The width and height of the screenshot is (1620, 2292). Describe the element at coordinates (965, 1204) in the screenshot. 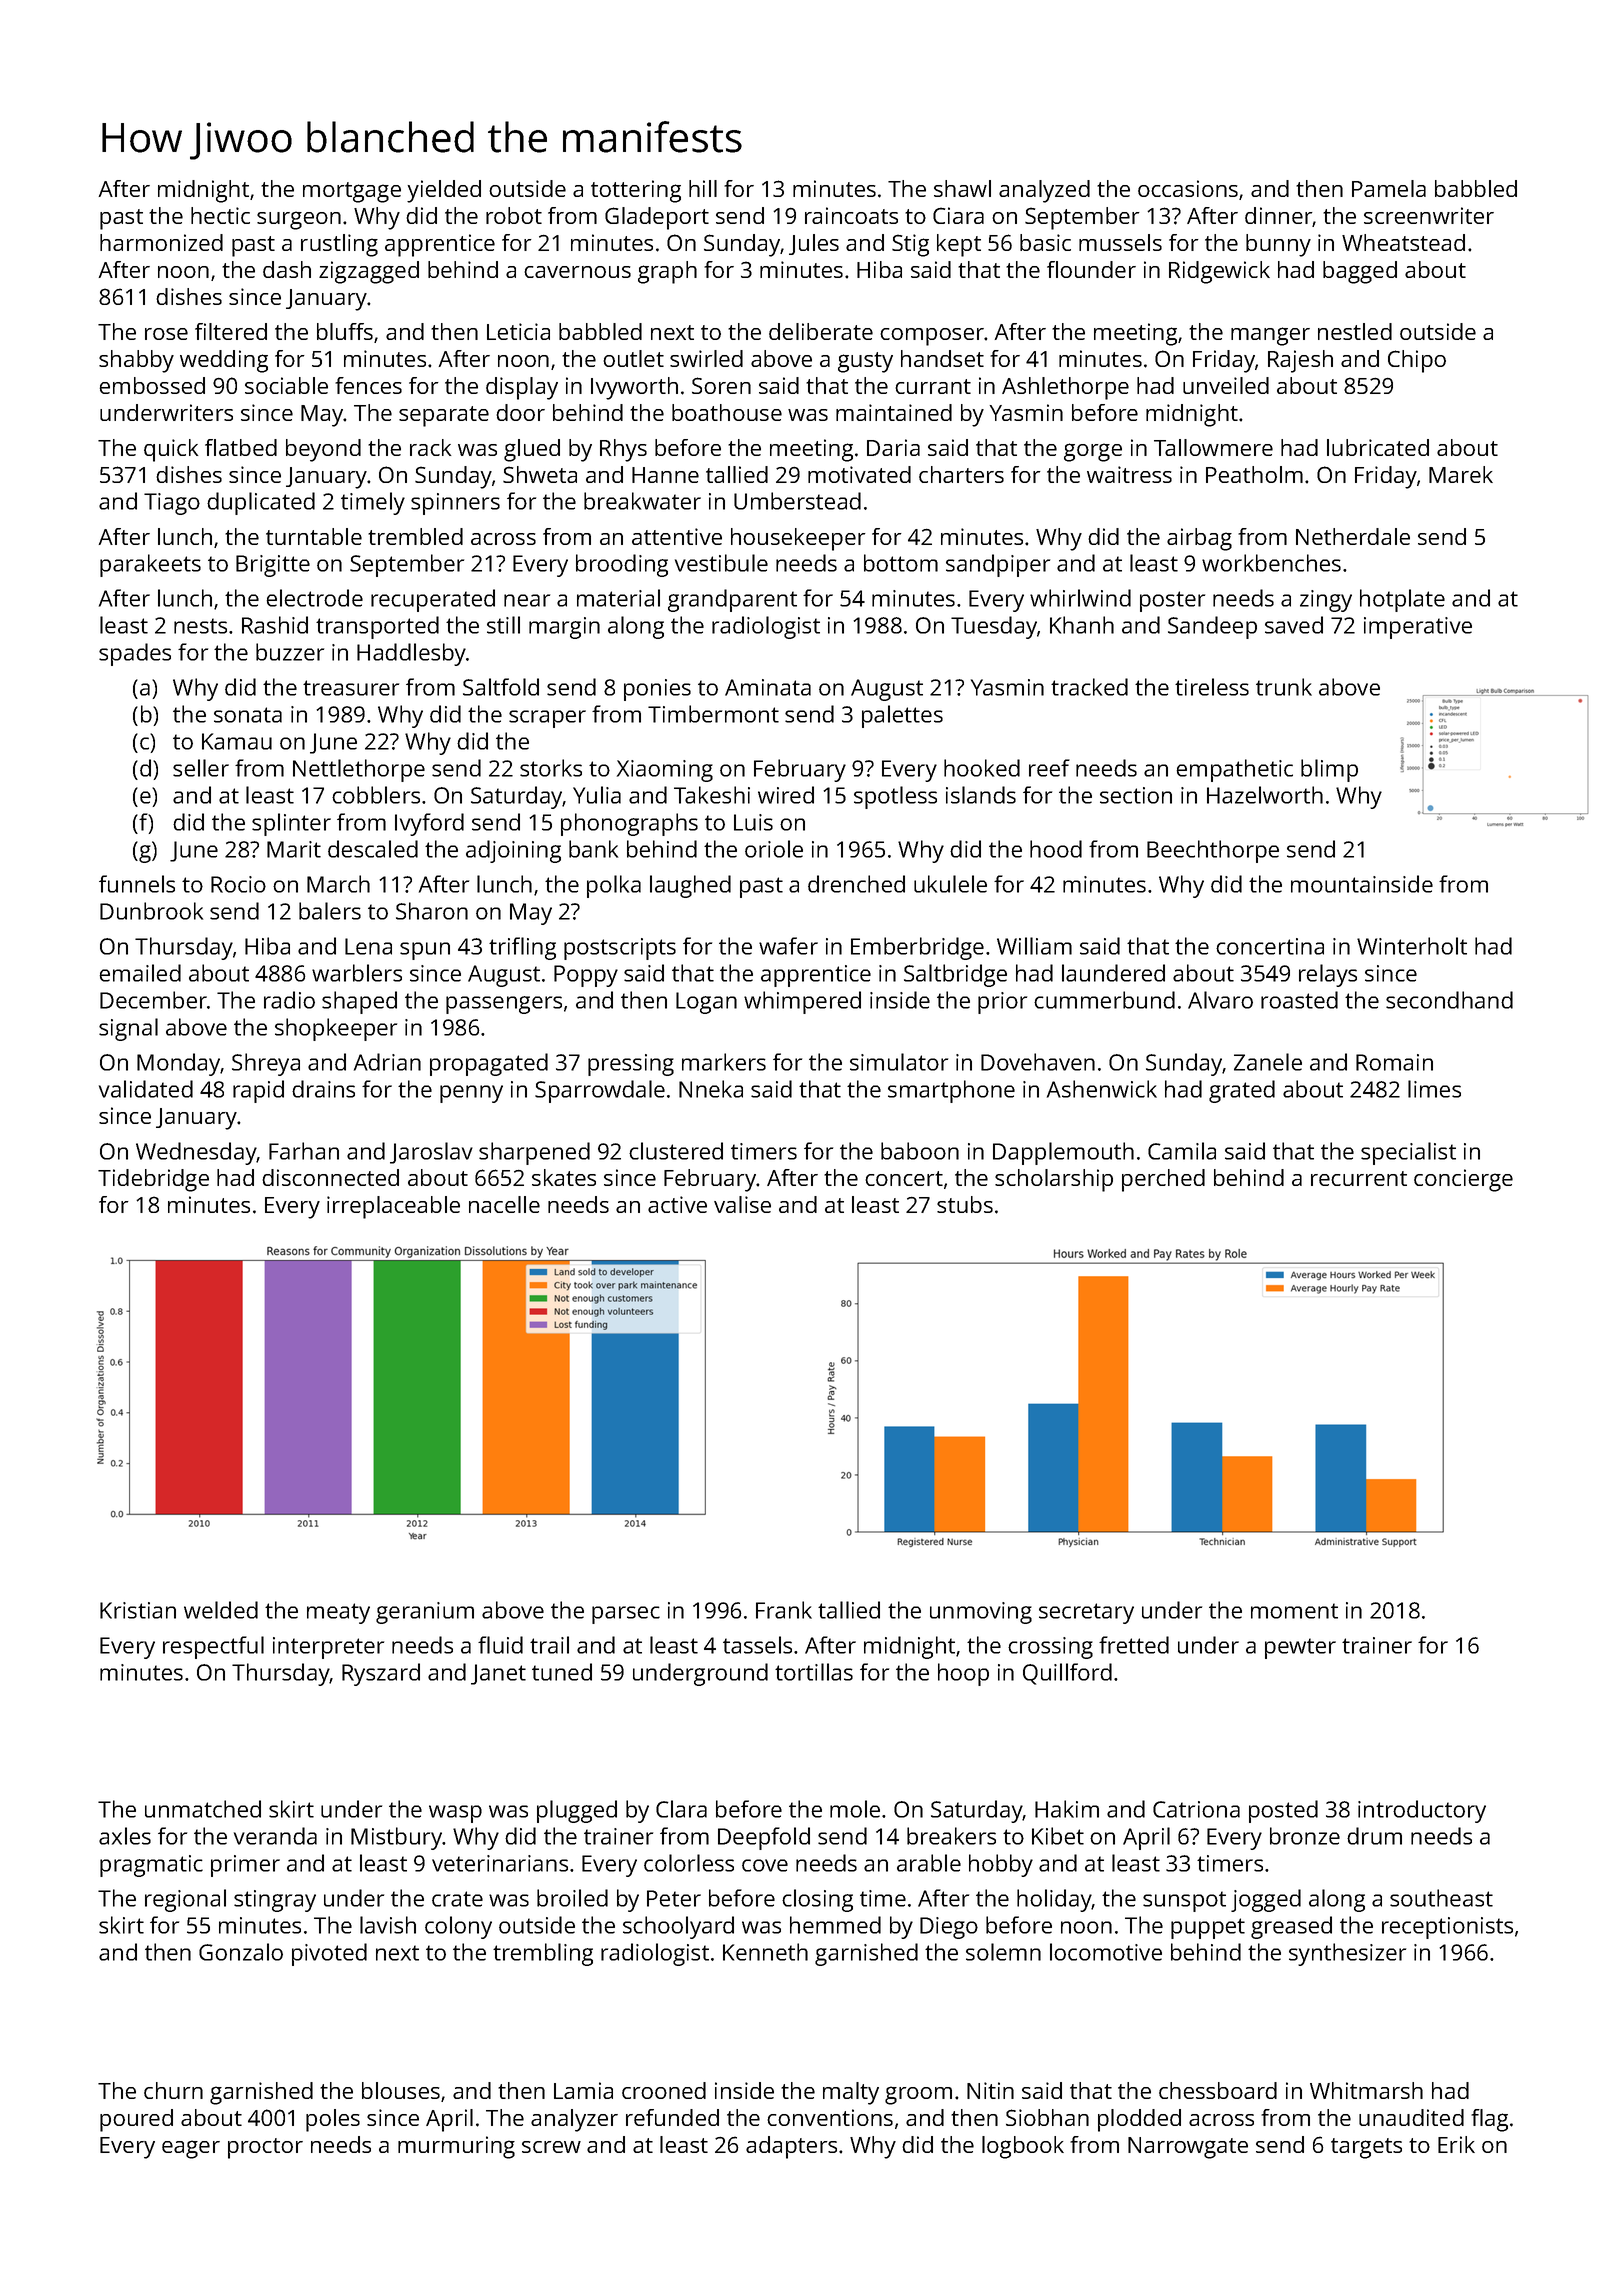

I see `stubs` at that location.
